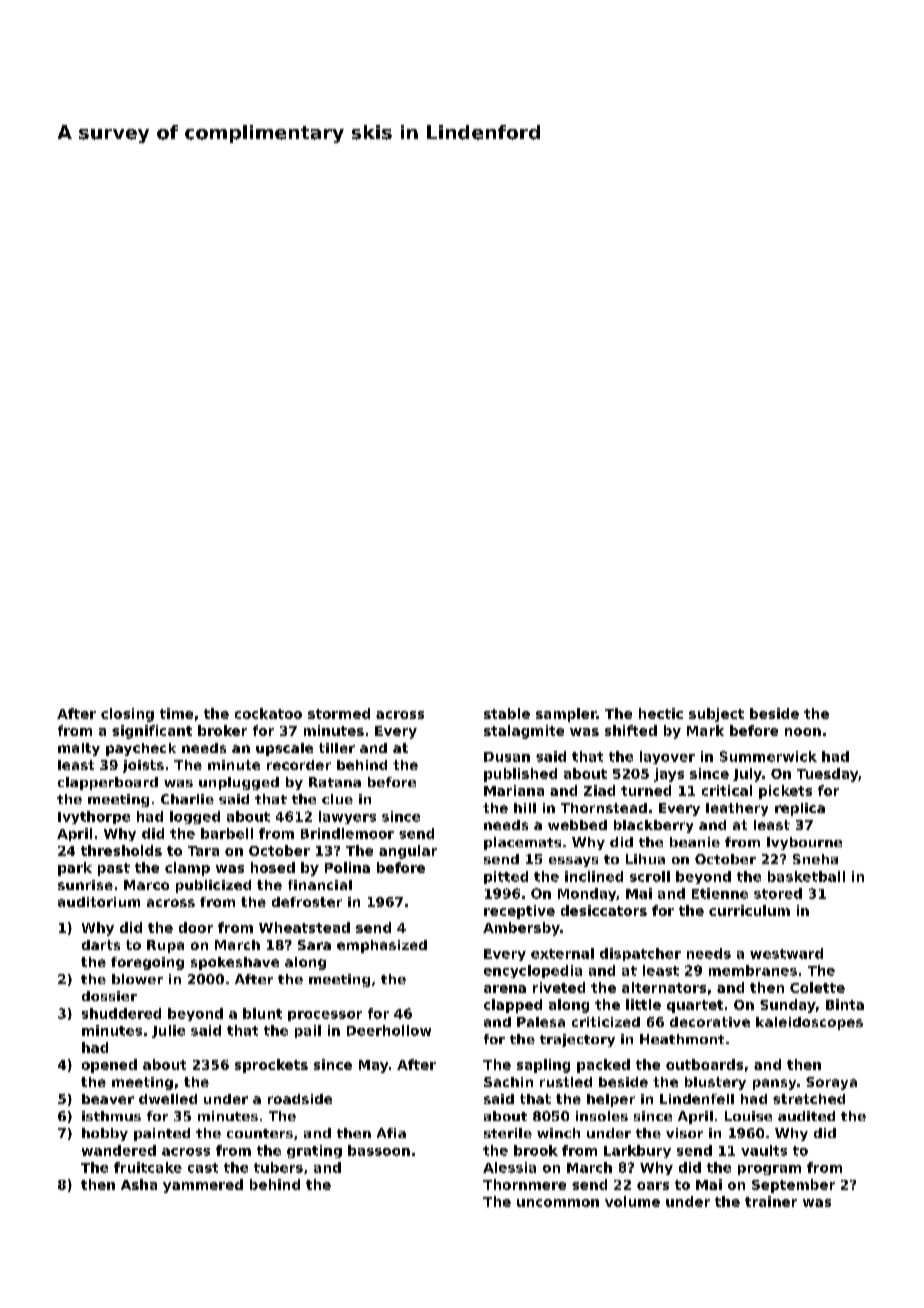 The image size is (924, 1308). I want to click on Polina, so click(347, 867).
